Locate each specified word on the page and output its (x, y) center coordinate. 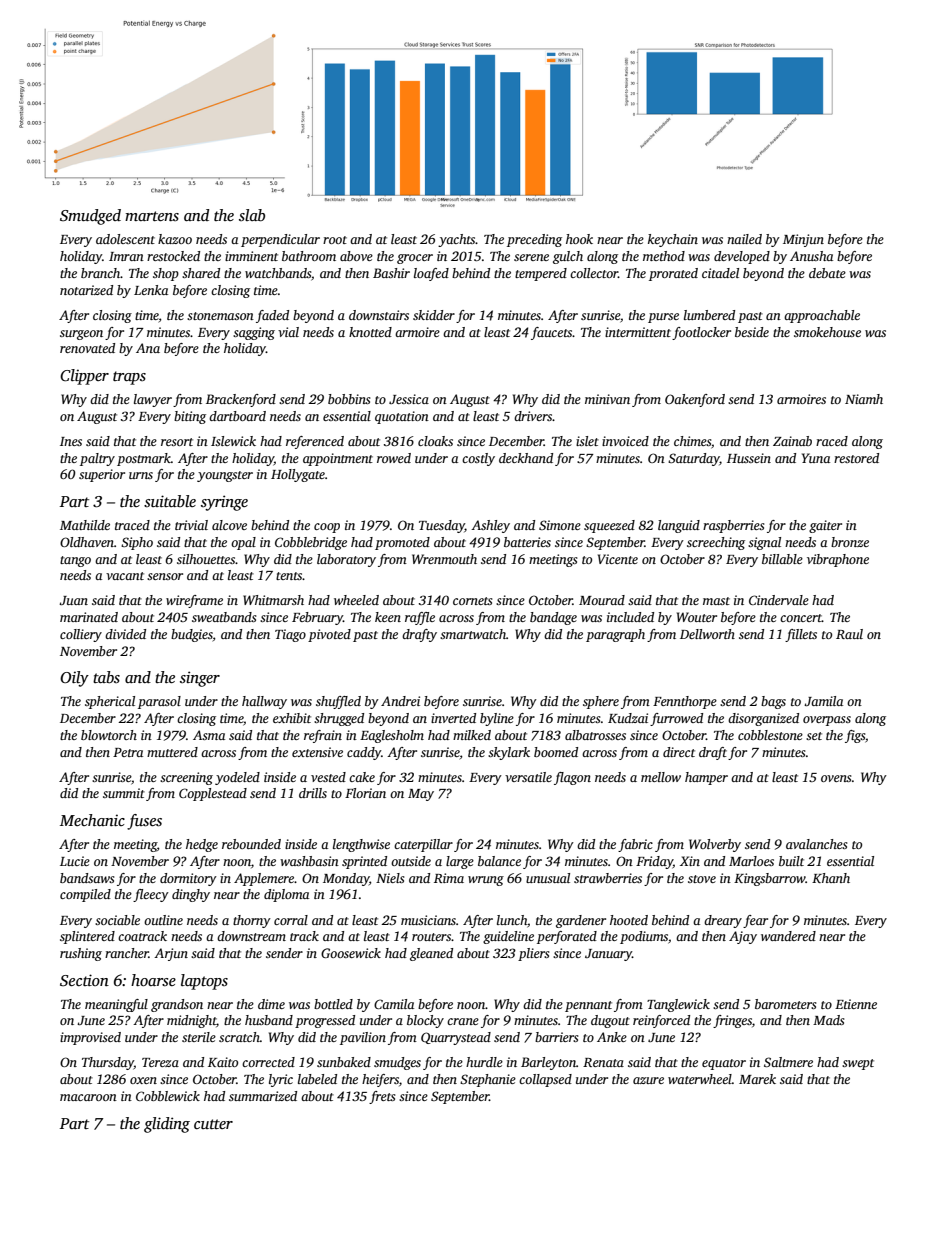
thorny (252, 921)
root (335, 240)
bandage (553, 618)
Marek (757, 1079)
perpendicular (280, 240)
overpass (827, 721)
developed (742, 257)
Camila (394, 1004)
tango (75, 561)
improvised (90, 1038)
